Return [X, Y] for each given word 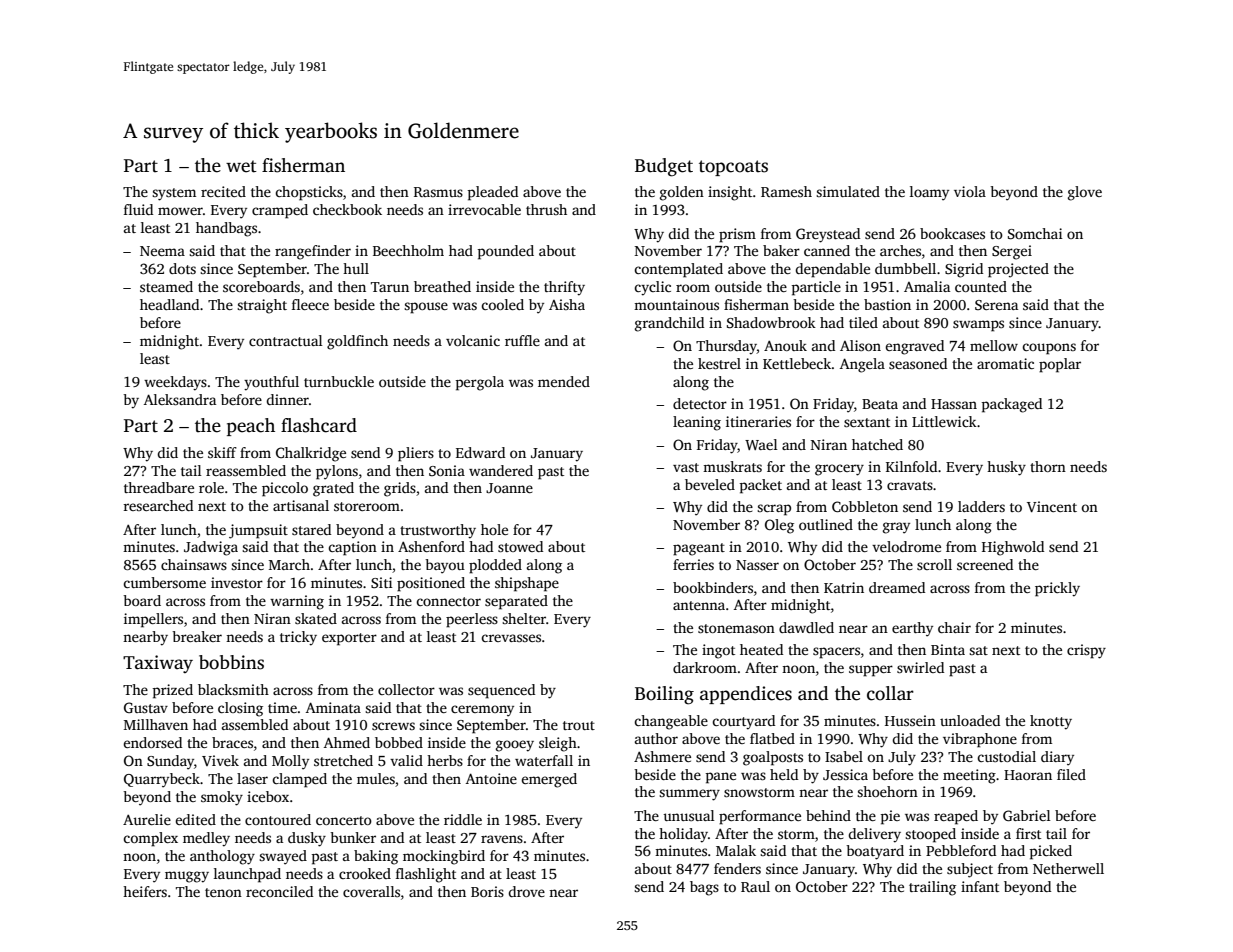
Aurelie [147, 819]
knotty [1051, 722]
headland [169, 304]
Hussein [910, 720]
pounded [506, 252]
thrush [546, 209]
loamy [929, 193]
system [174, 194]
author [656, 738]
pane [721, 778]
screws [393, 726]
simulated [848, 191]
